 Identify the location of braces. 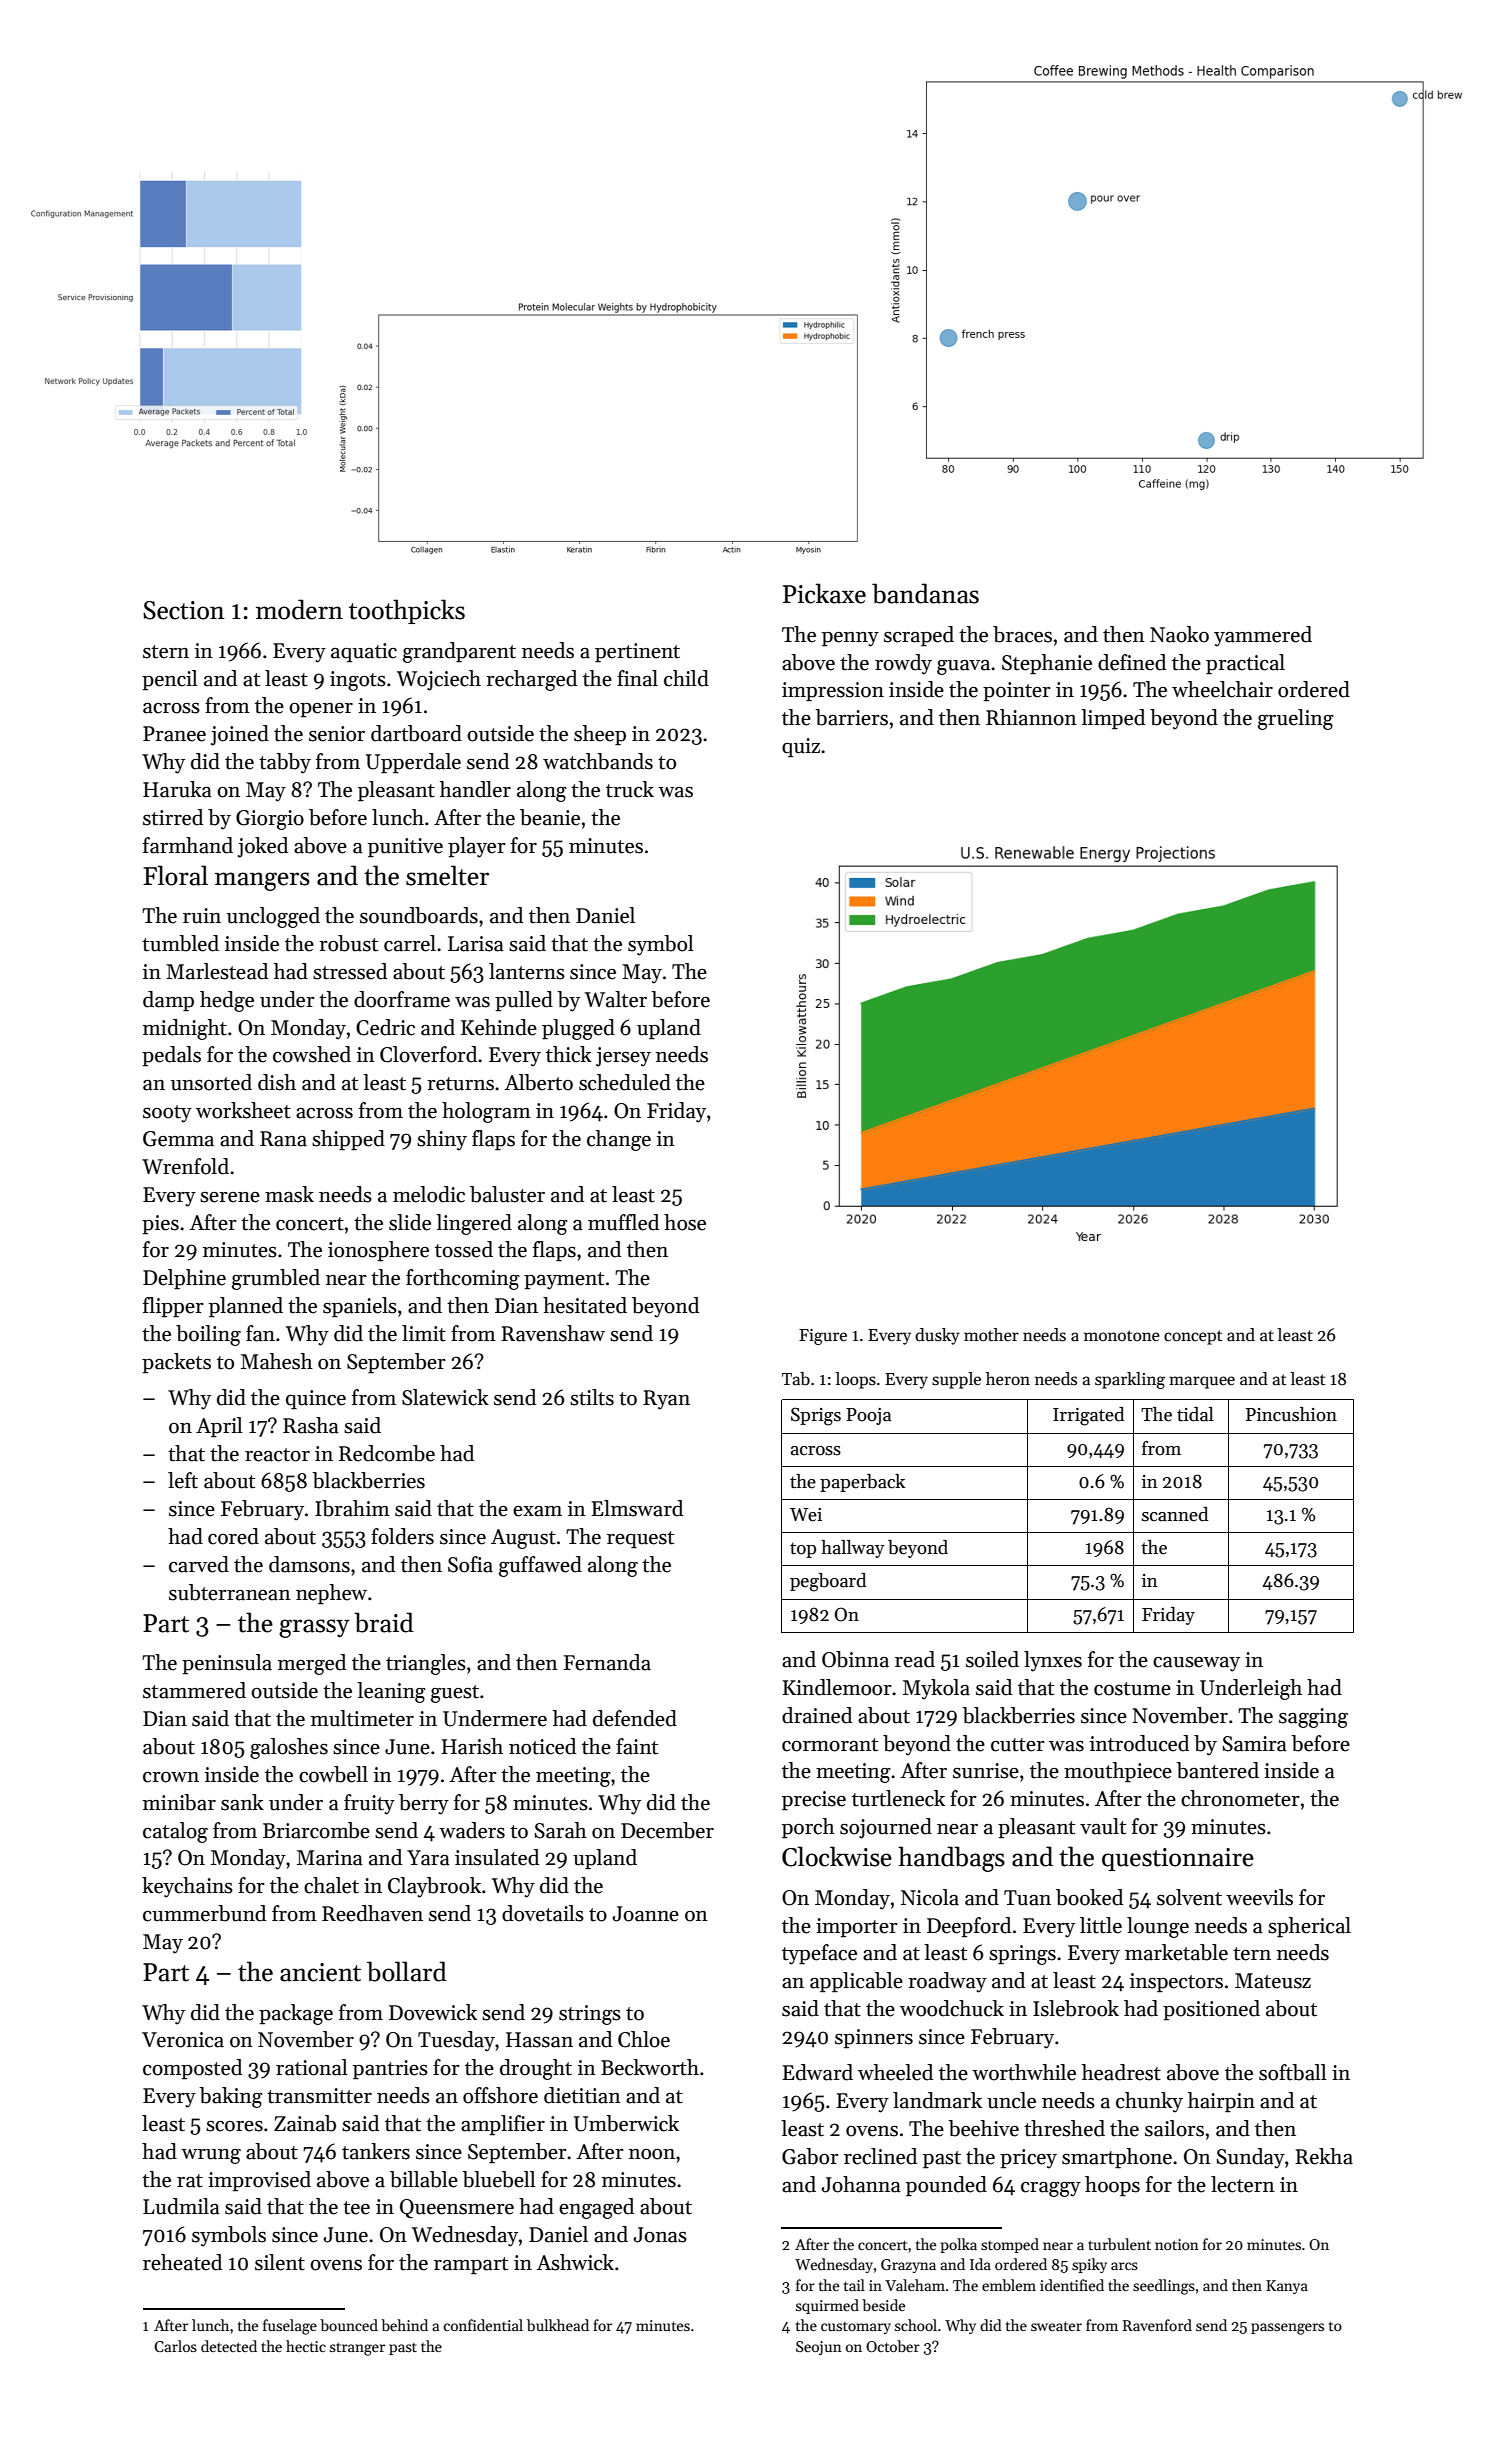
(1022, 634).
